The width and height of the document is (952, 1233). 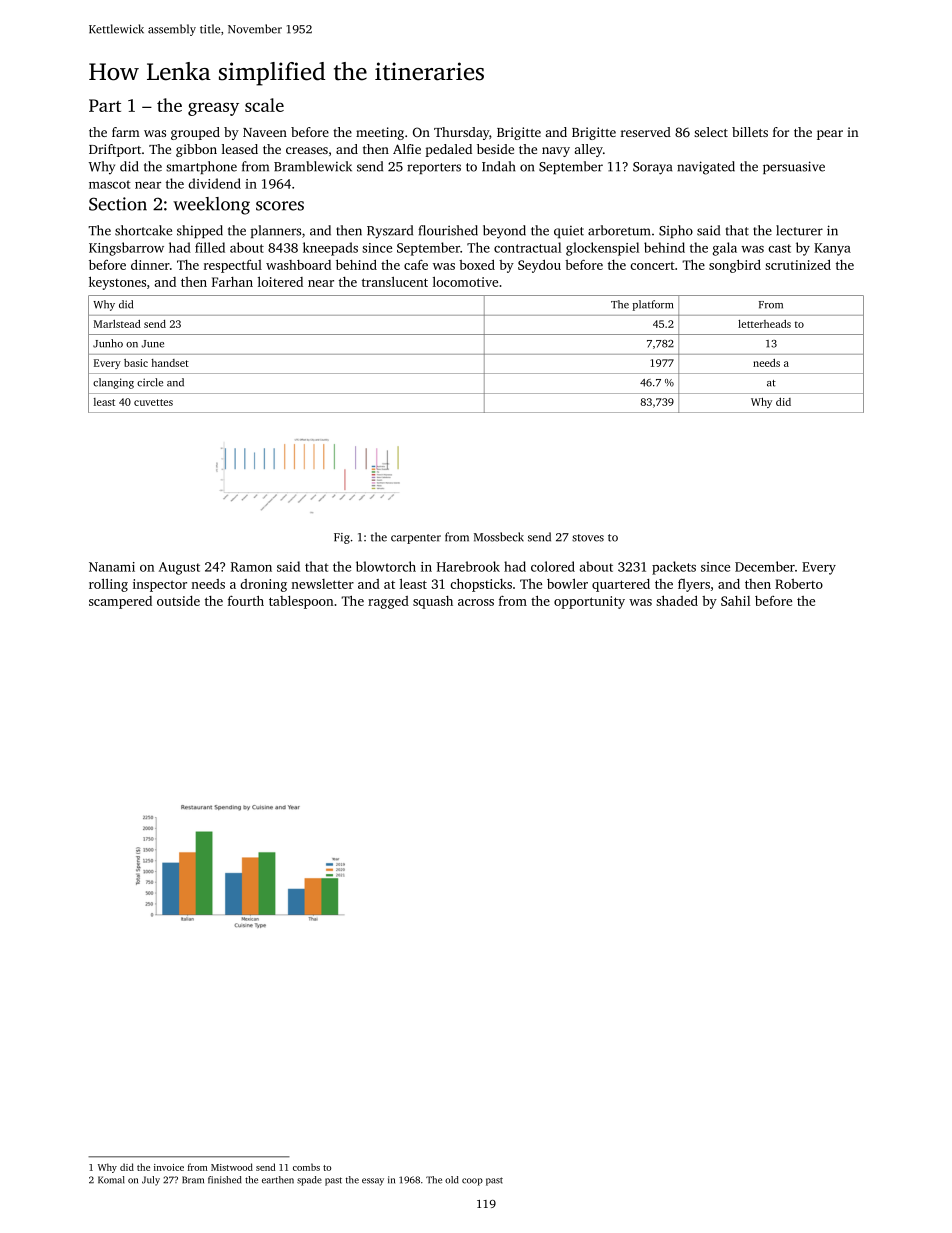 What do you see at coordinates (373, 1182) in the document?
I see `essay` at bounding box center [373, 1182].
